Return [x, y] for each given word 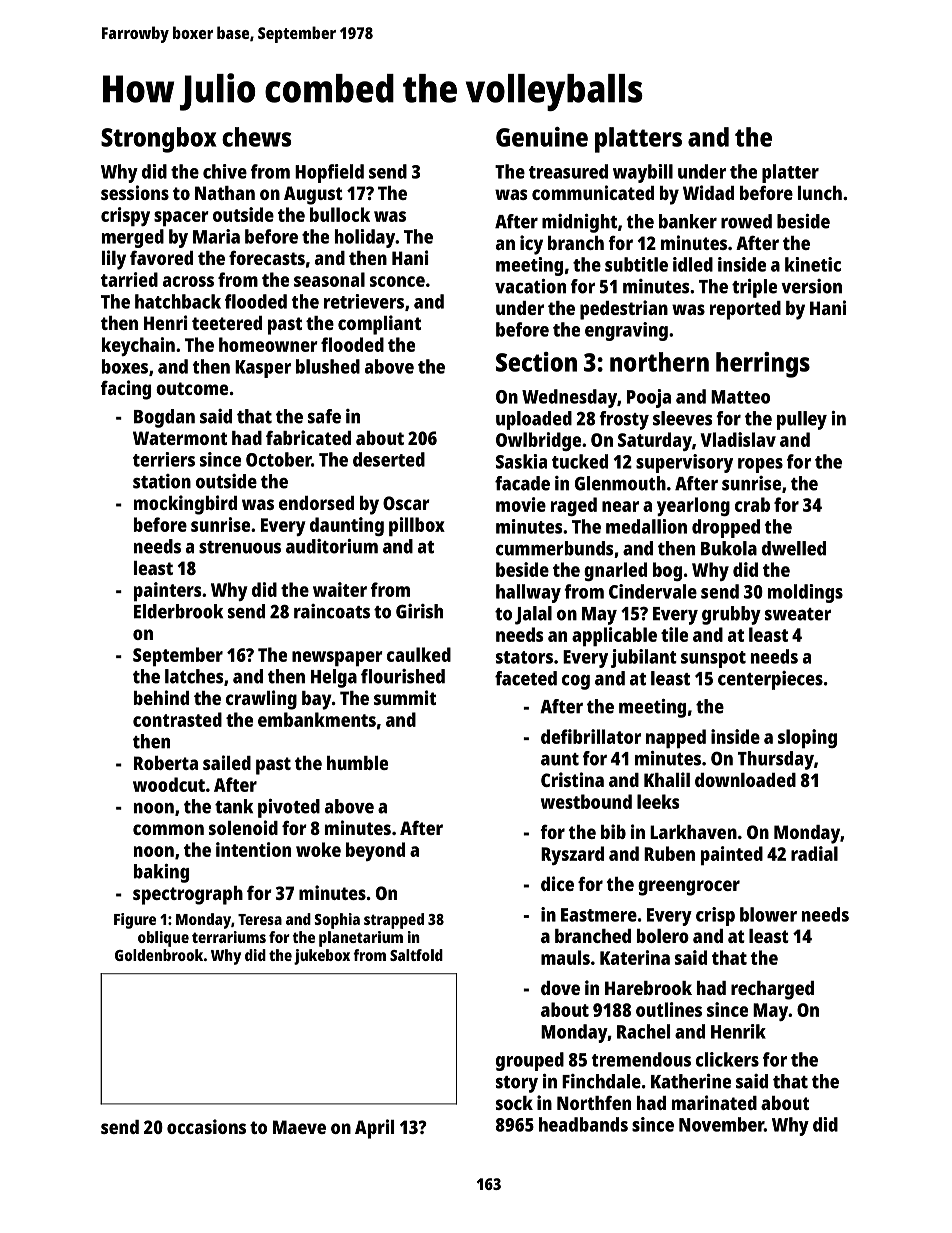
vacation [530, 286]
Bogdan [164, 418]
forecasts [267, 258]
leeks [658, 801]
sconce [397, 281]
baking [161, 873]
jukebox [322, 957]
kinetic [813, 264]
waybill [643, 173]
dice [557, 883]
